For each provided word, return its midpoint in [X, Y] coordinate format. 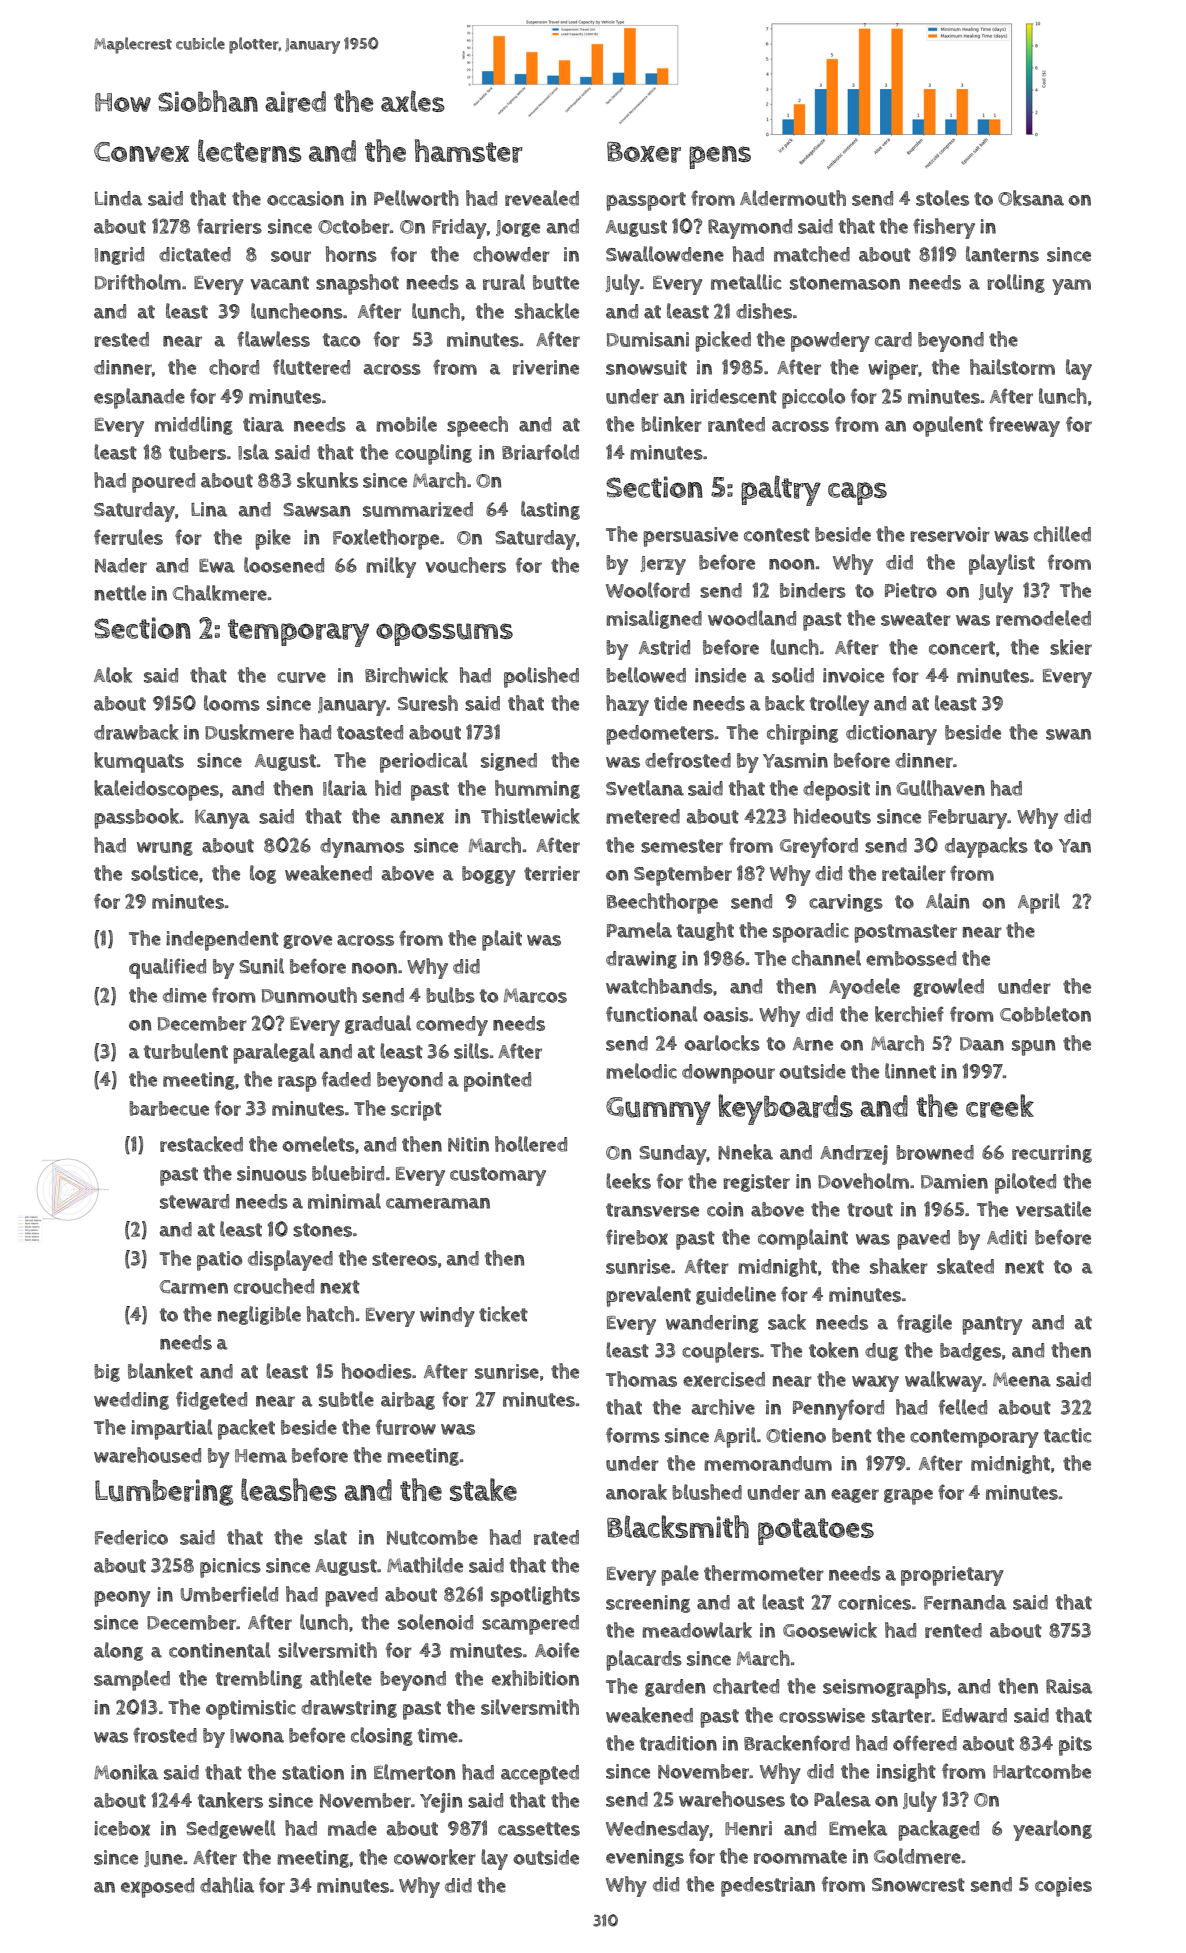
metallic [746, 282]
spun [1033, 1048]
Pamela [639, 930]
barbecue [169, 1108]
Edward [974, 1715]
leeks [628, 1181]
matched [812, 254]
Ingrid [119, 256]
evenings [645, 1858]
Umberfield [229, 1594]
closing [382, 1736]
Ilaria [345, 788]
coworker [435, 1857]
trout [870, 1210]
